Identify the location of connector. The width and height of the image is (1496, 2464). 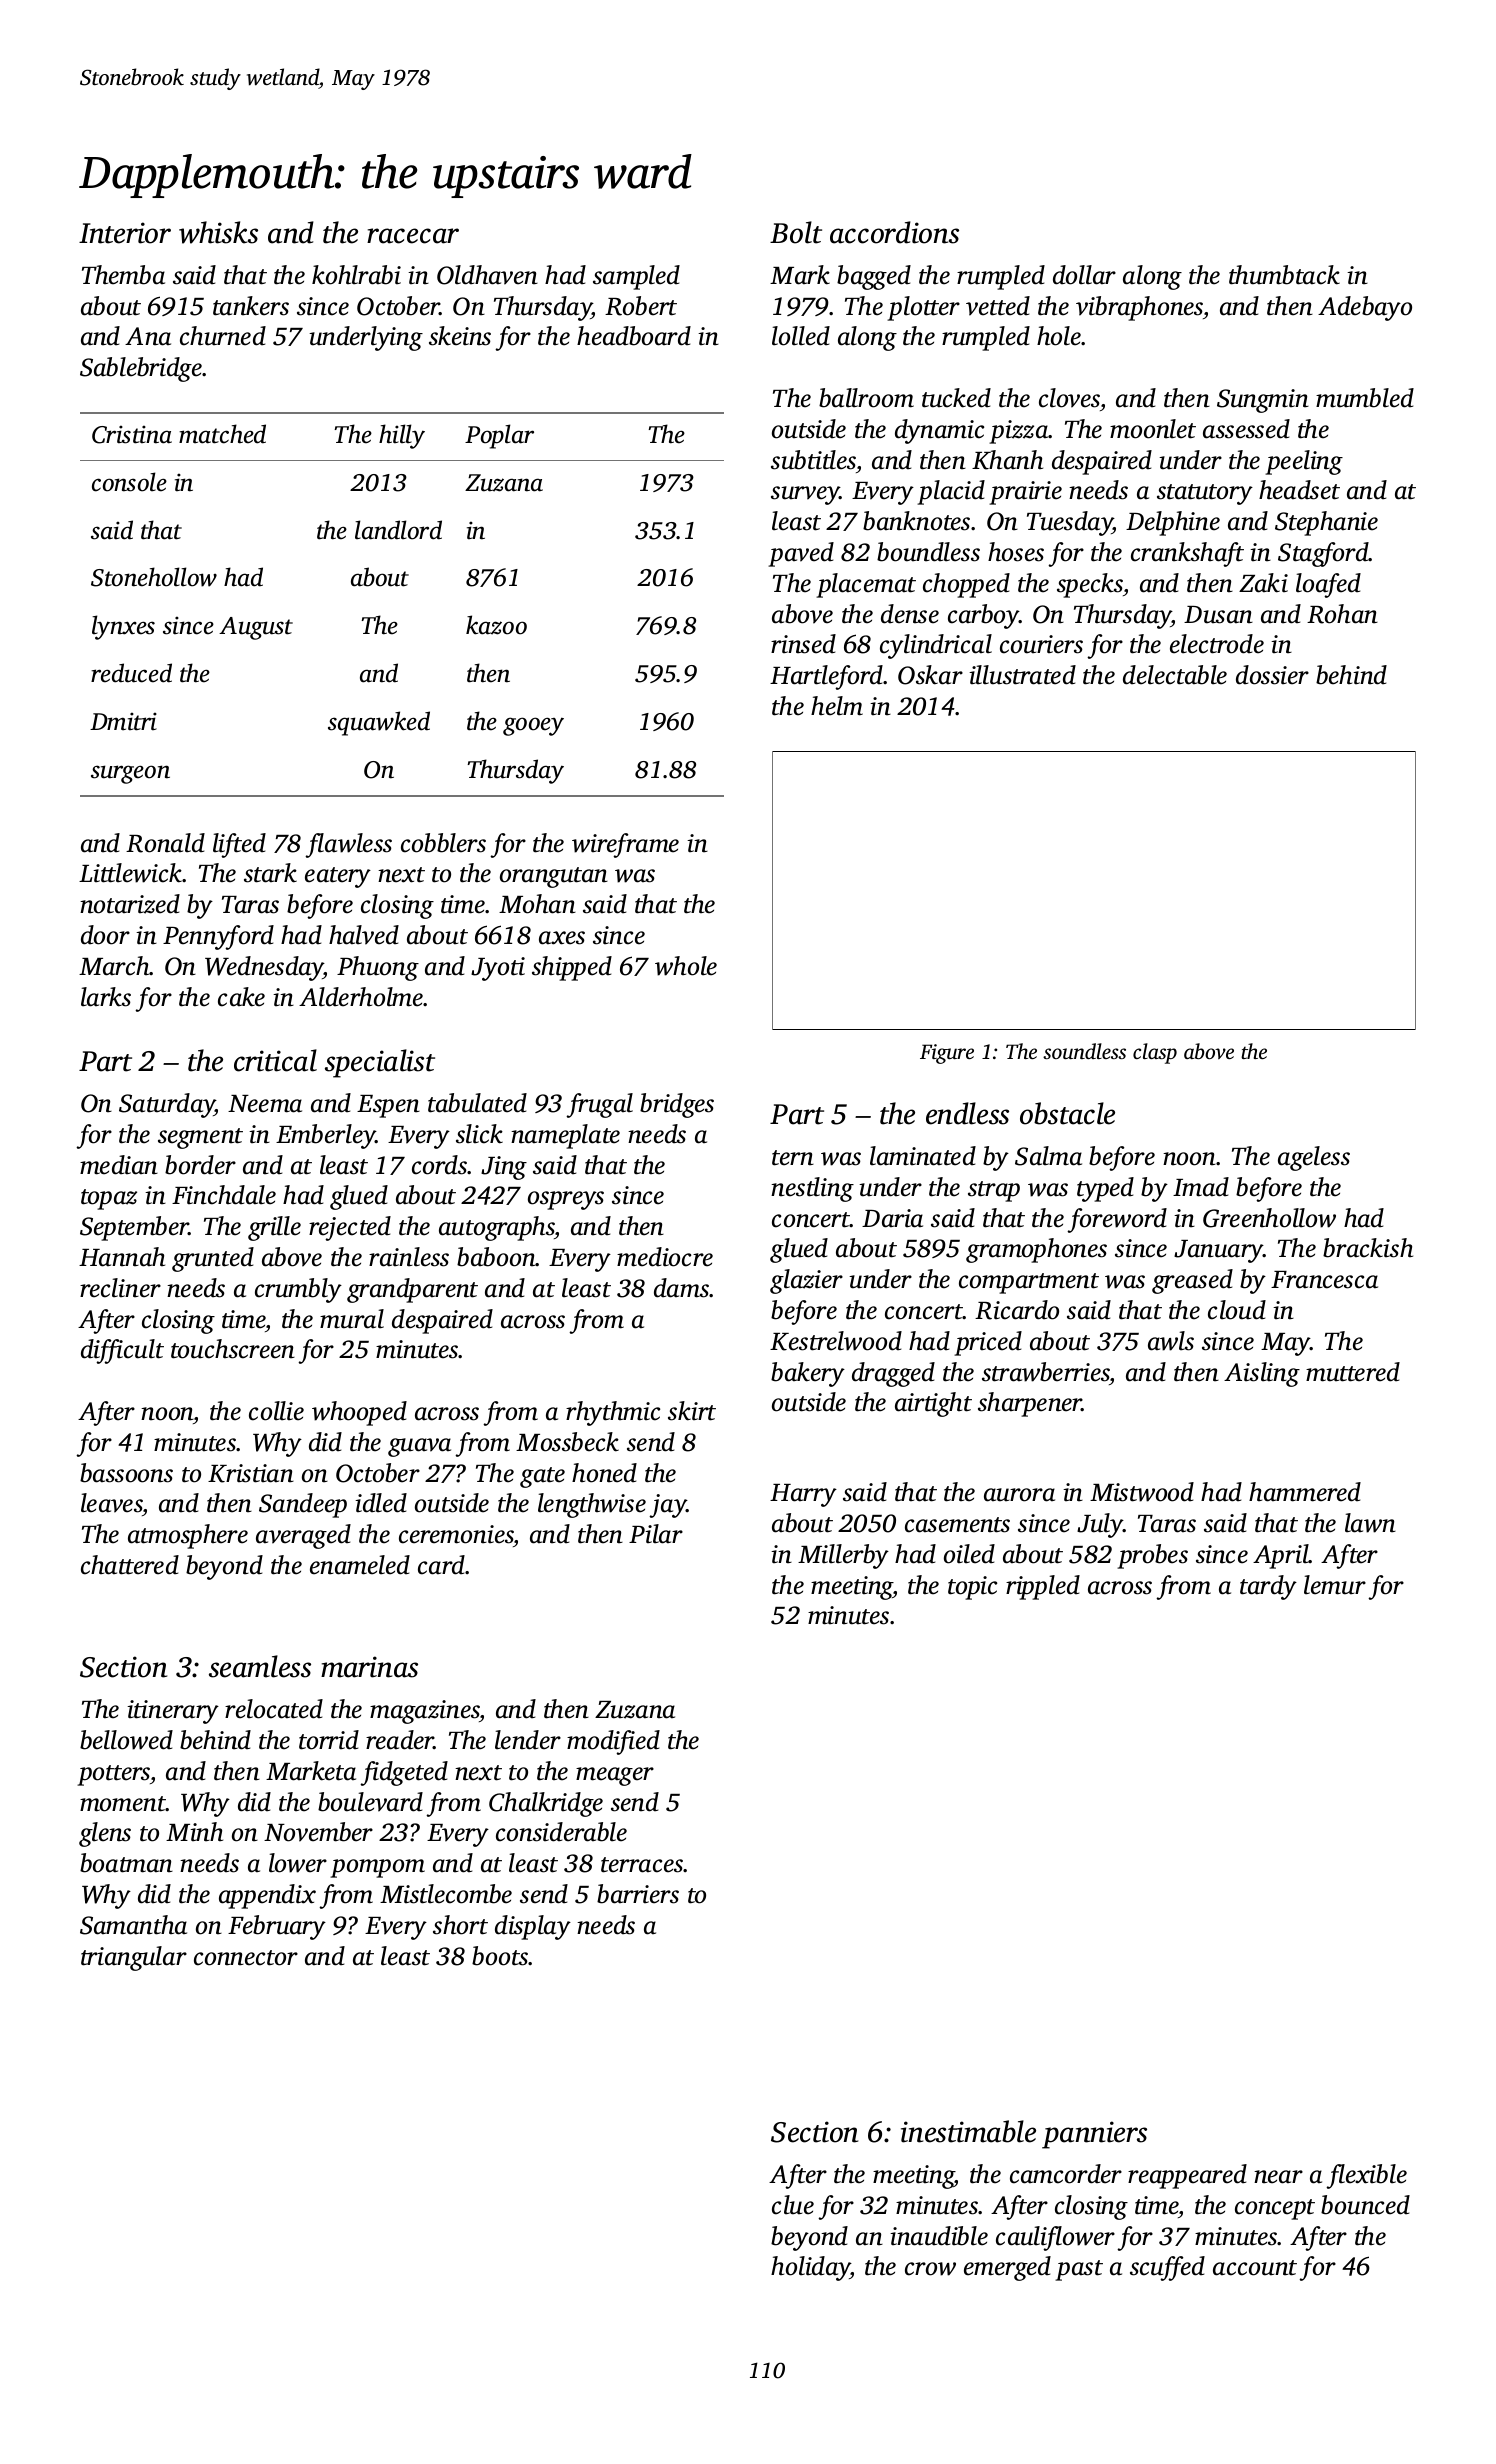
(246, 1958).
